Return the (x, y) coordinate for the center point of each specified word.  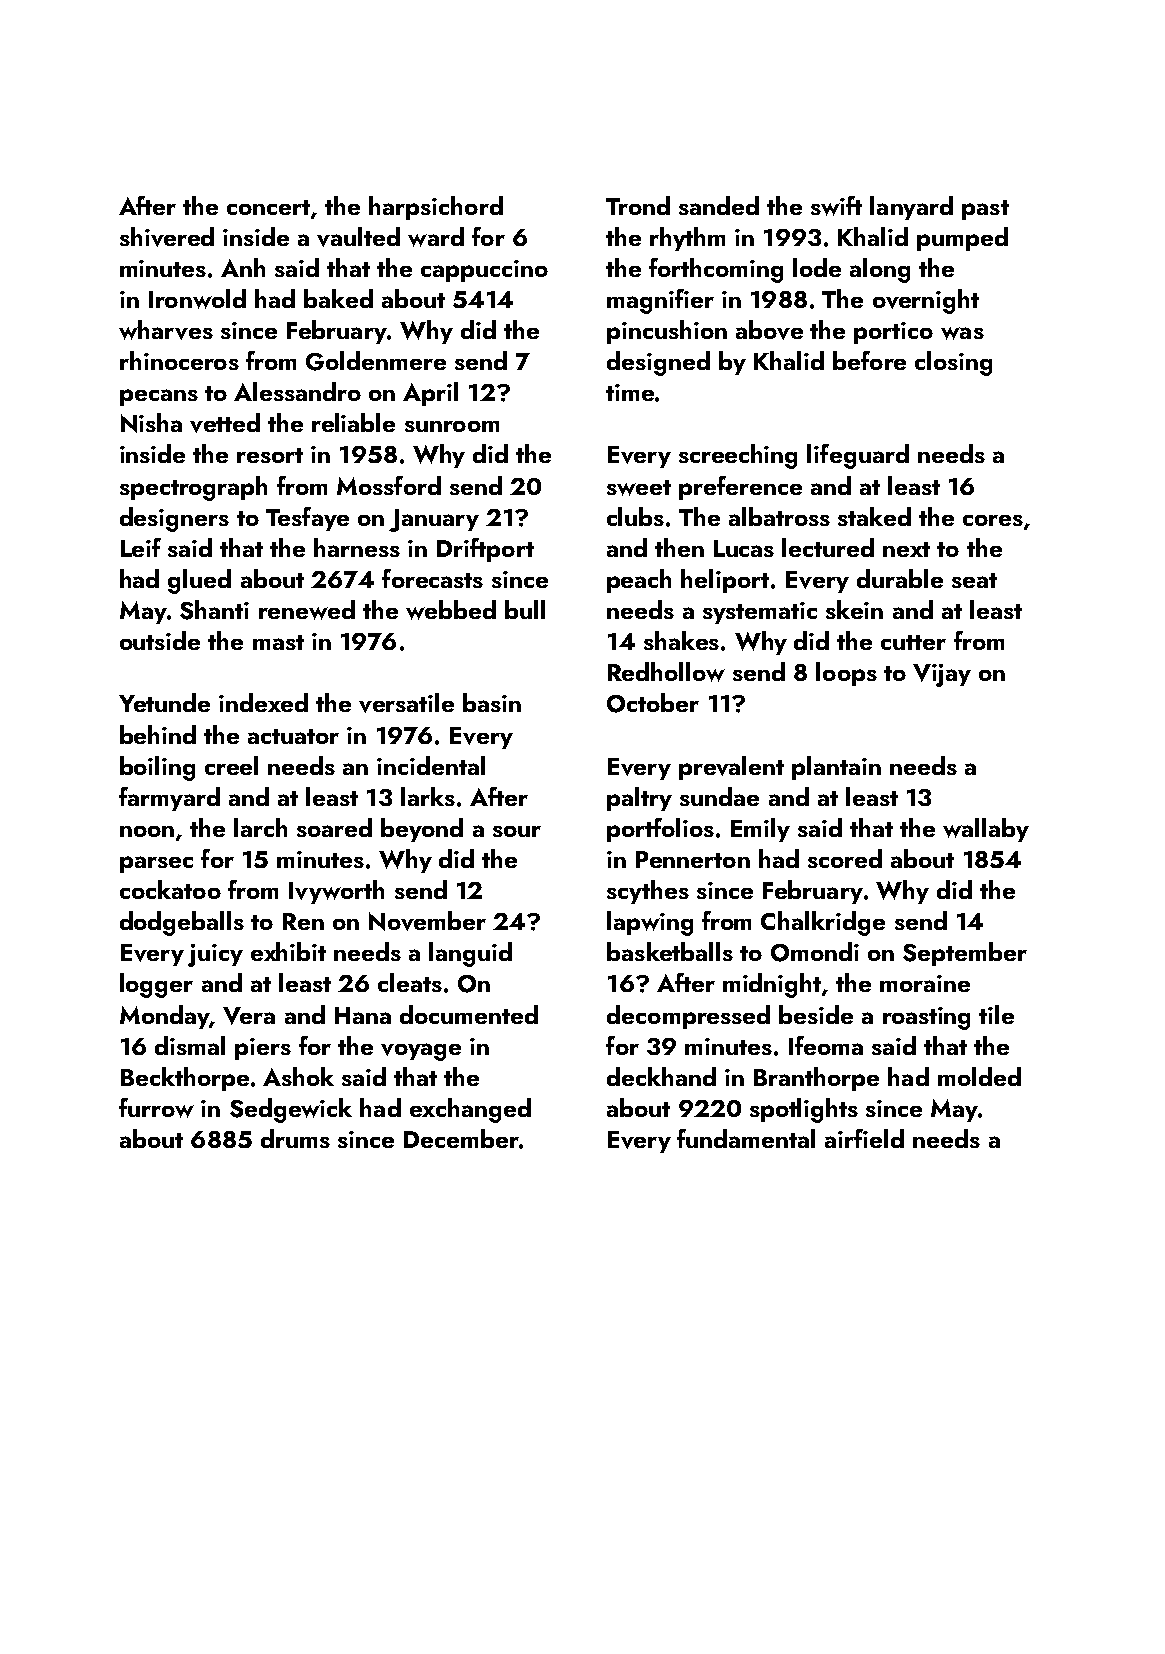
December (461, 1138)
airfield (864, 1138)
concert (268, 207)
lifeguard (858, 456)
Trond (638, 205)
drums (295, 1138)
